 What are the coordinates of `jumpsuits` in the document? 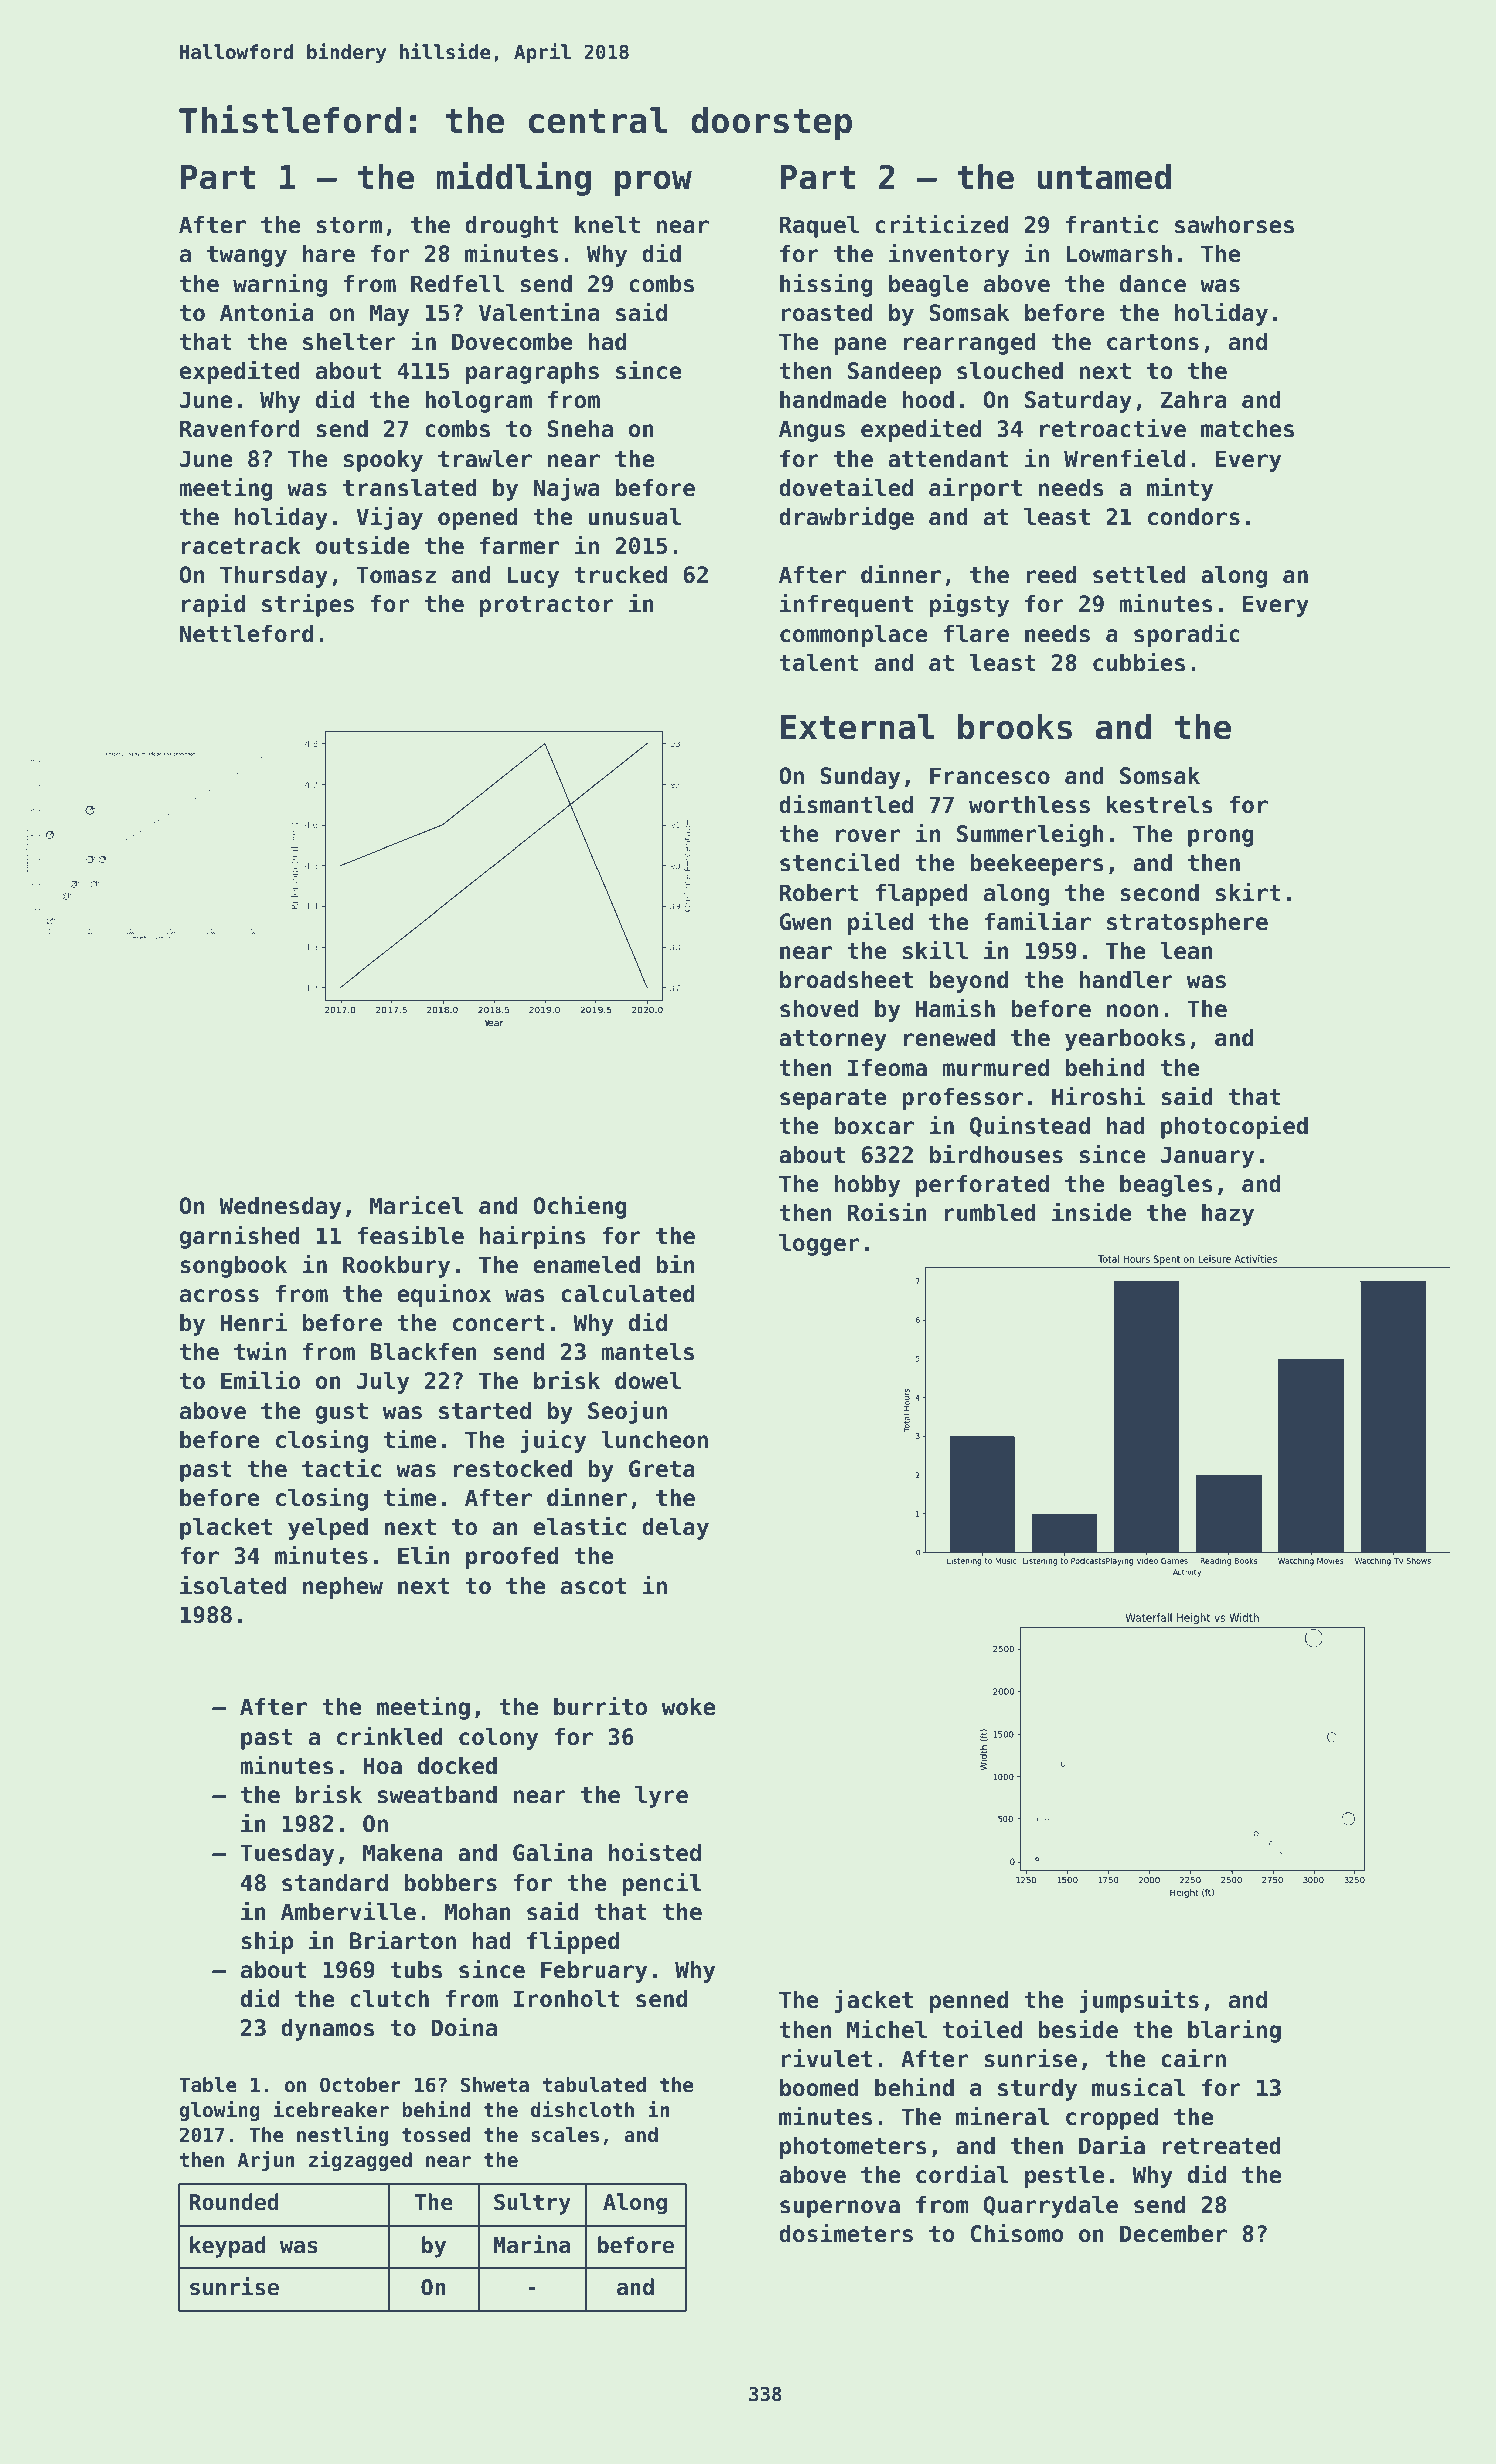 It's located at (1139, 2001).
